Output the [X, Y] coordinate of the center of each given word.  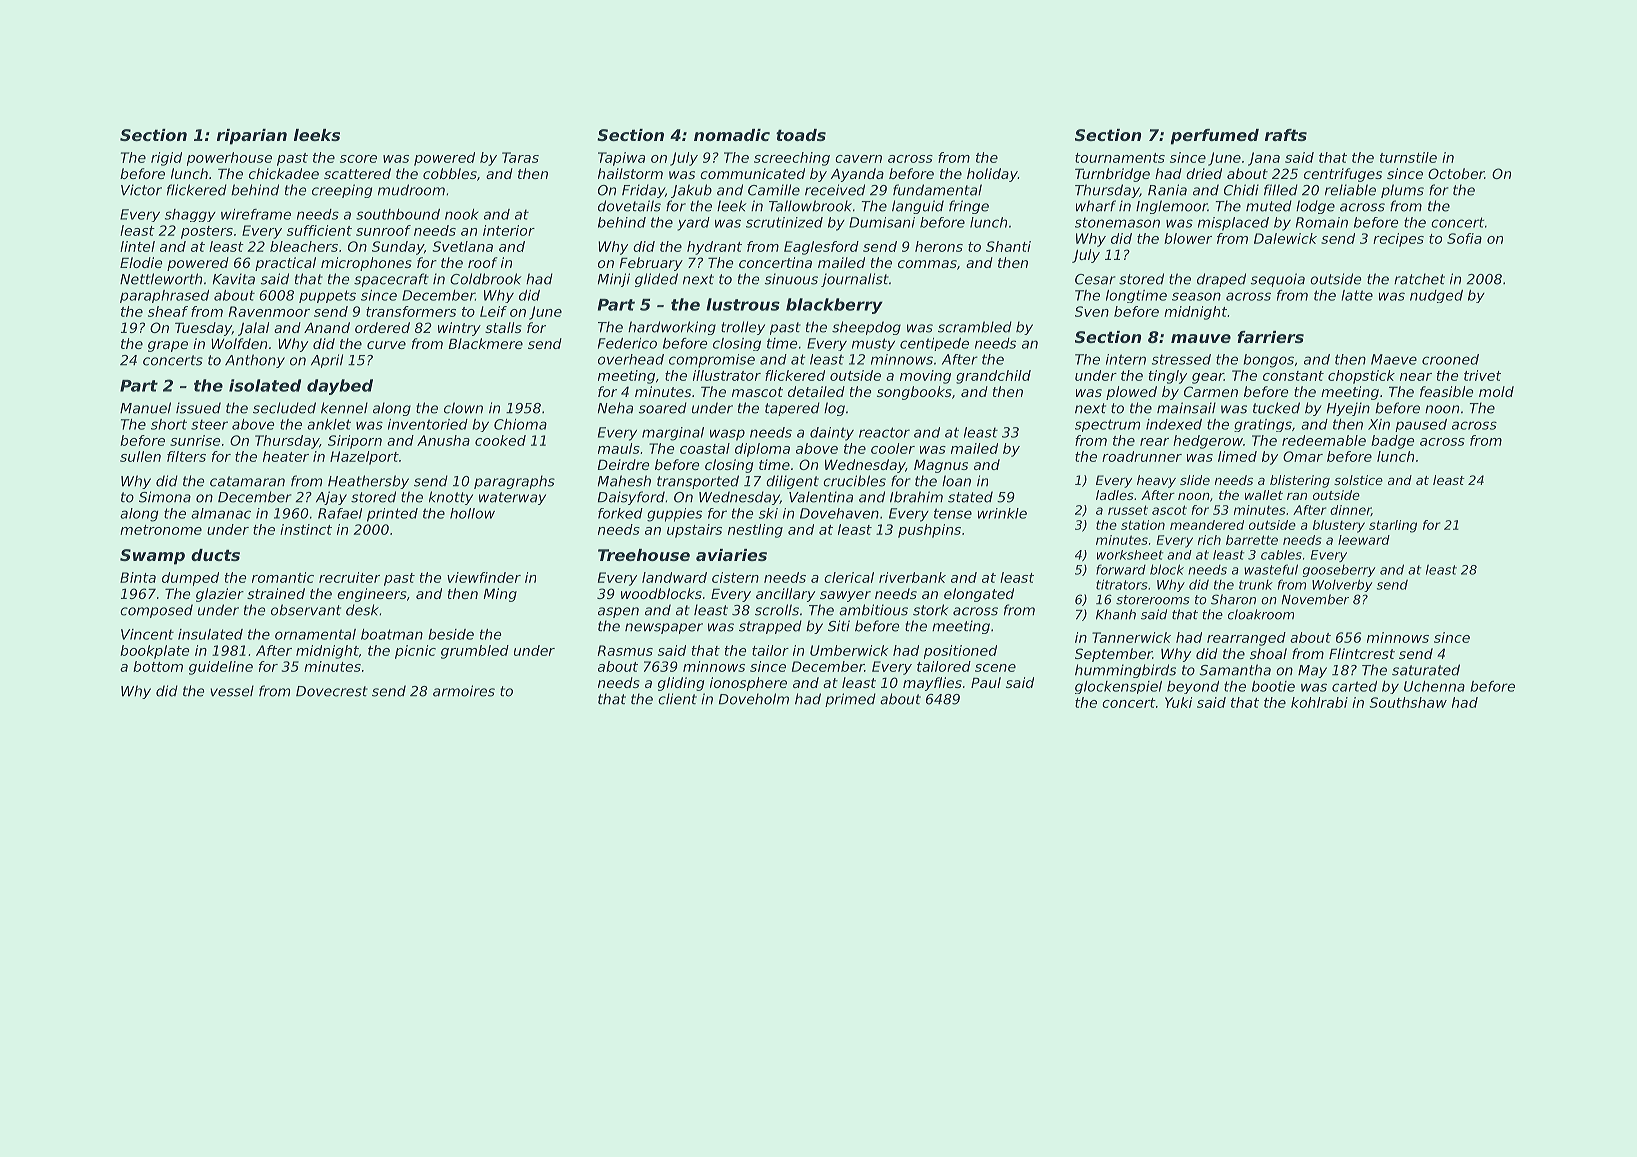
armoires [464, 691]
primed [850, 700]
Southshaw [1408, 702]
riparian [252, 137]
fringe [969, 207]
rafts [1286, 135]
